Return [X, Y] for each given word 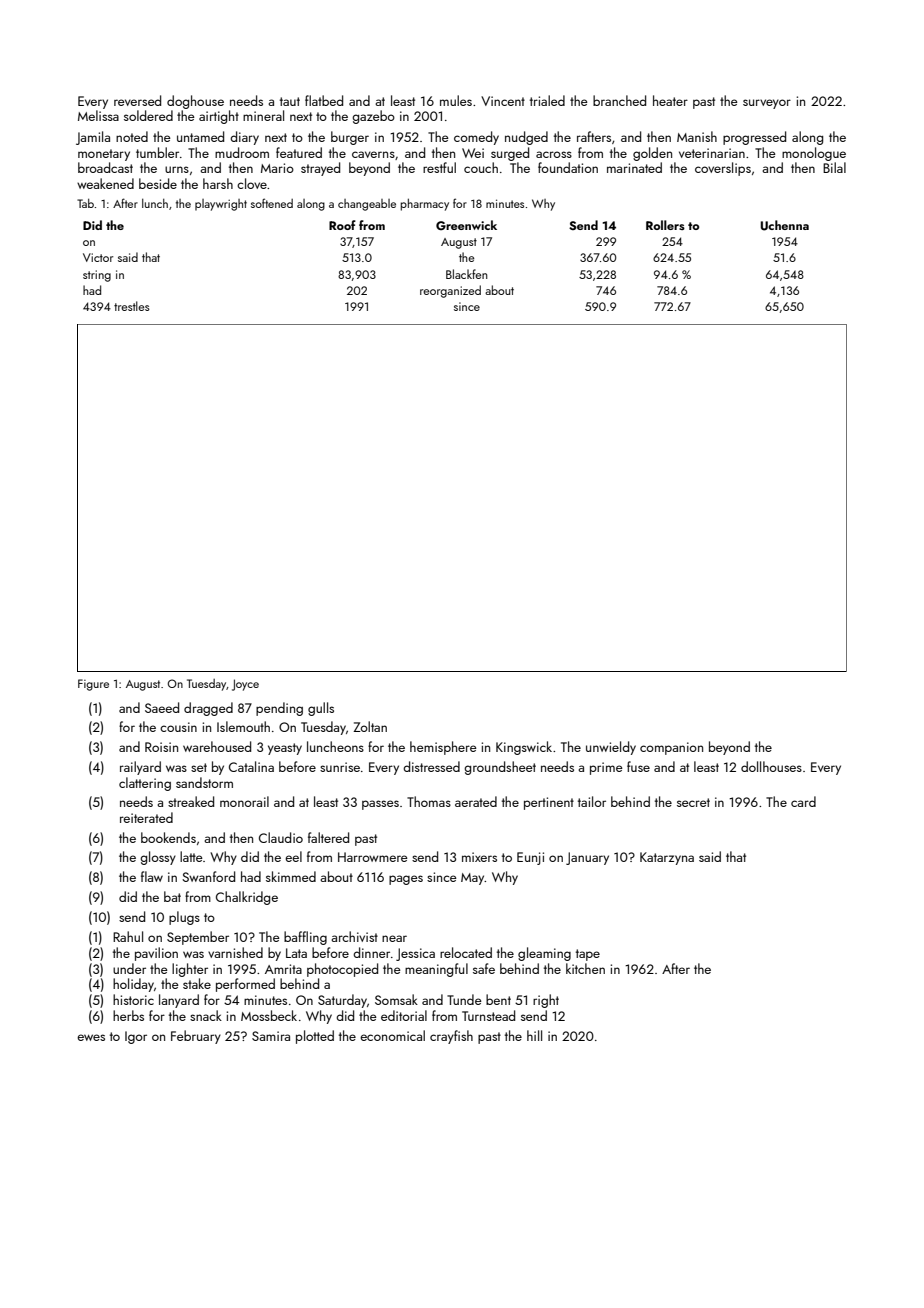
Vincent [503, 101]
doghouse [195, 102]
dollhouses [771, 766]
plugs [184, 918]
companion [671, 748]
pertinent [549, 803]
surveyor [767, 104]
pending [279, 709]
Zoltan [370, 726]
